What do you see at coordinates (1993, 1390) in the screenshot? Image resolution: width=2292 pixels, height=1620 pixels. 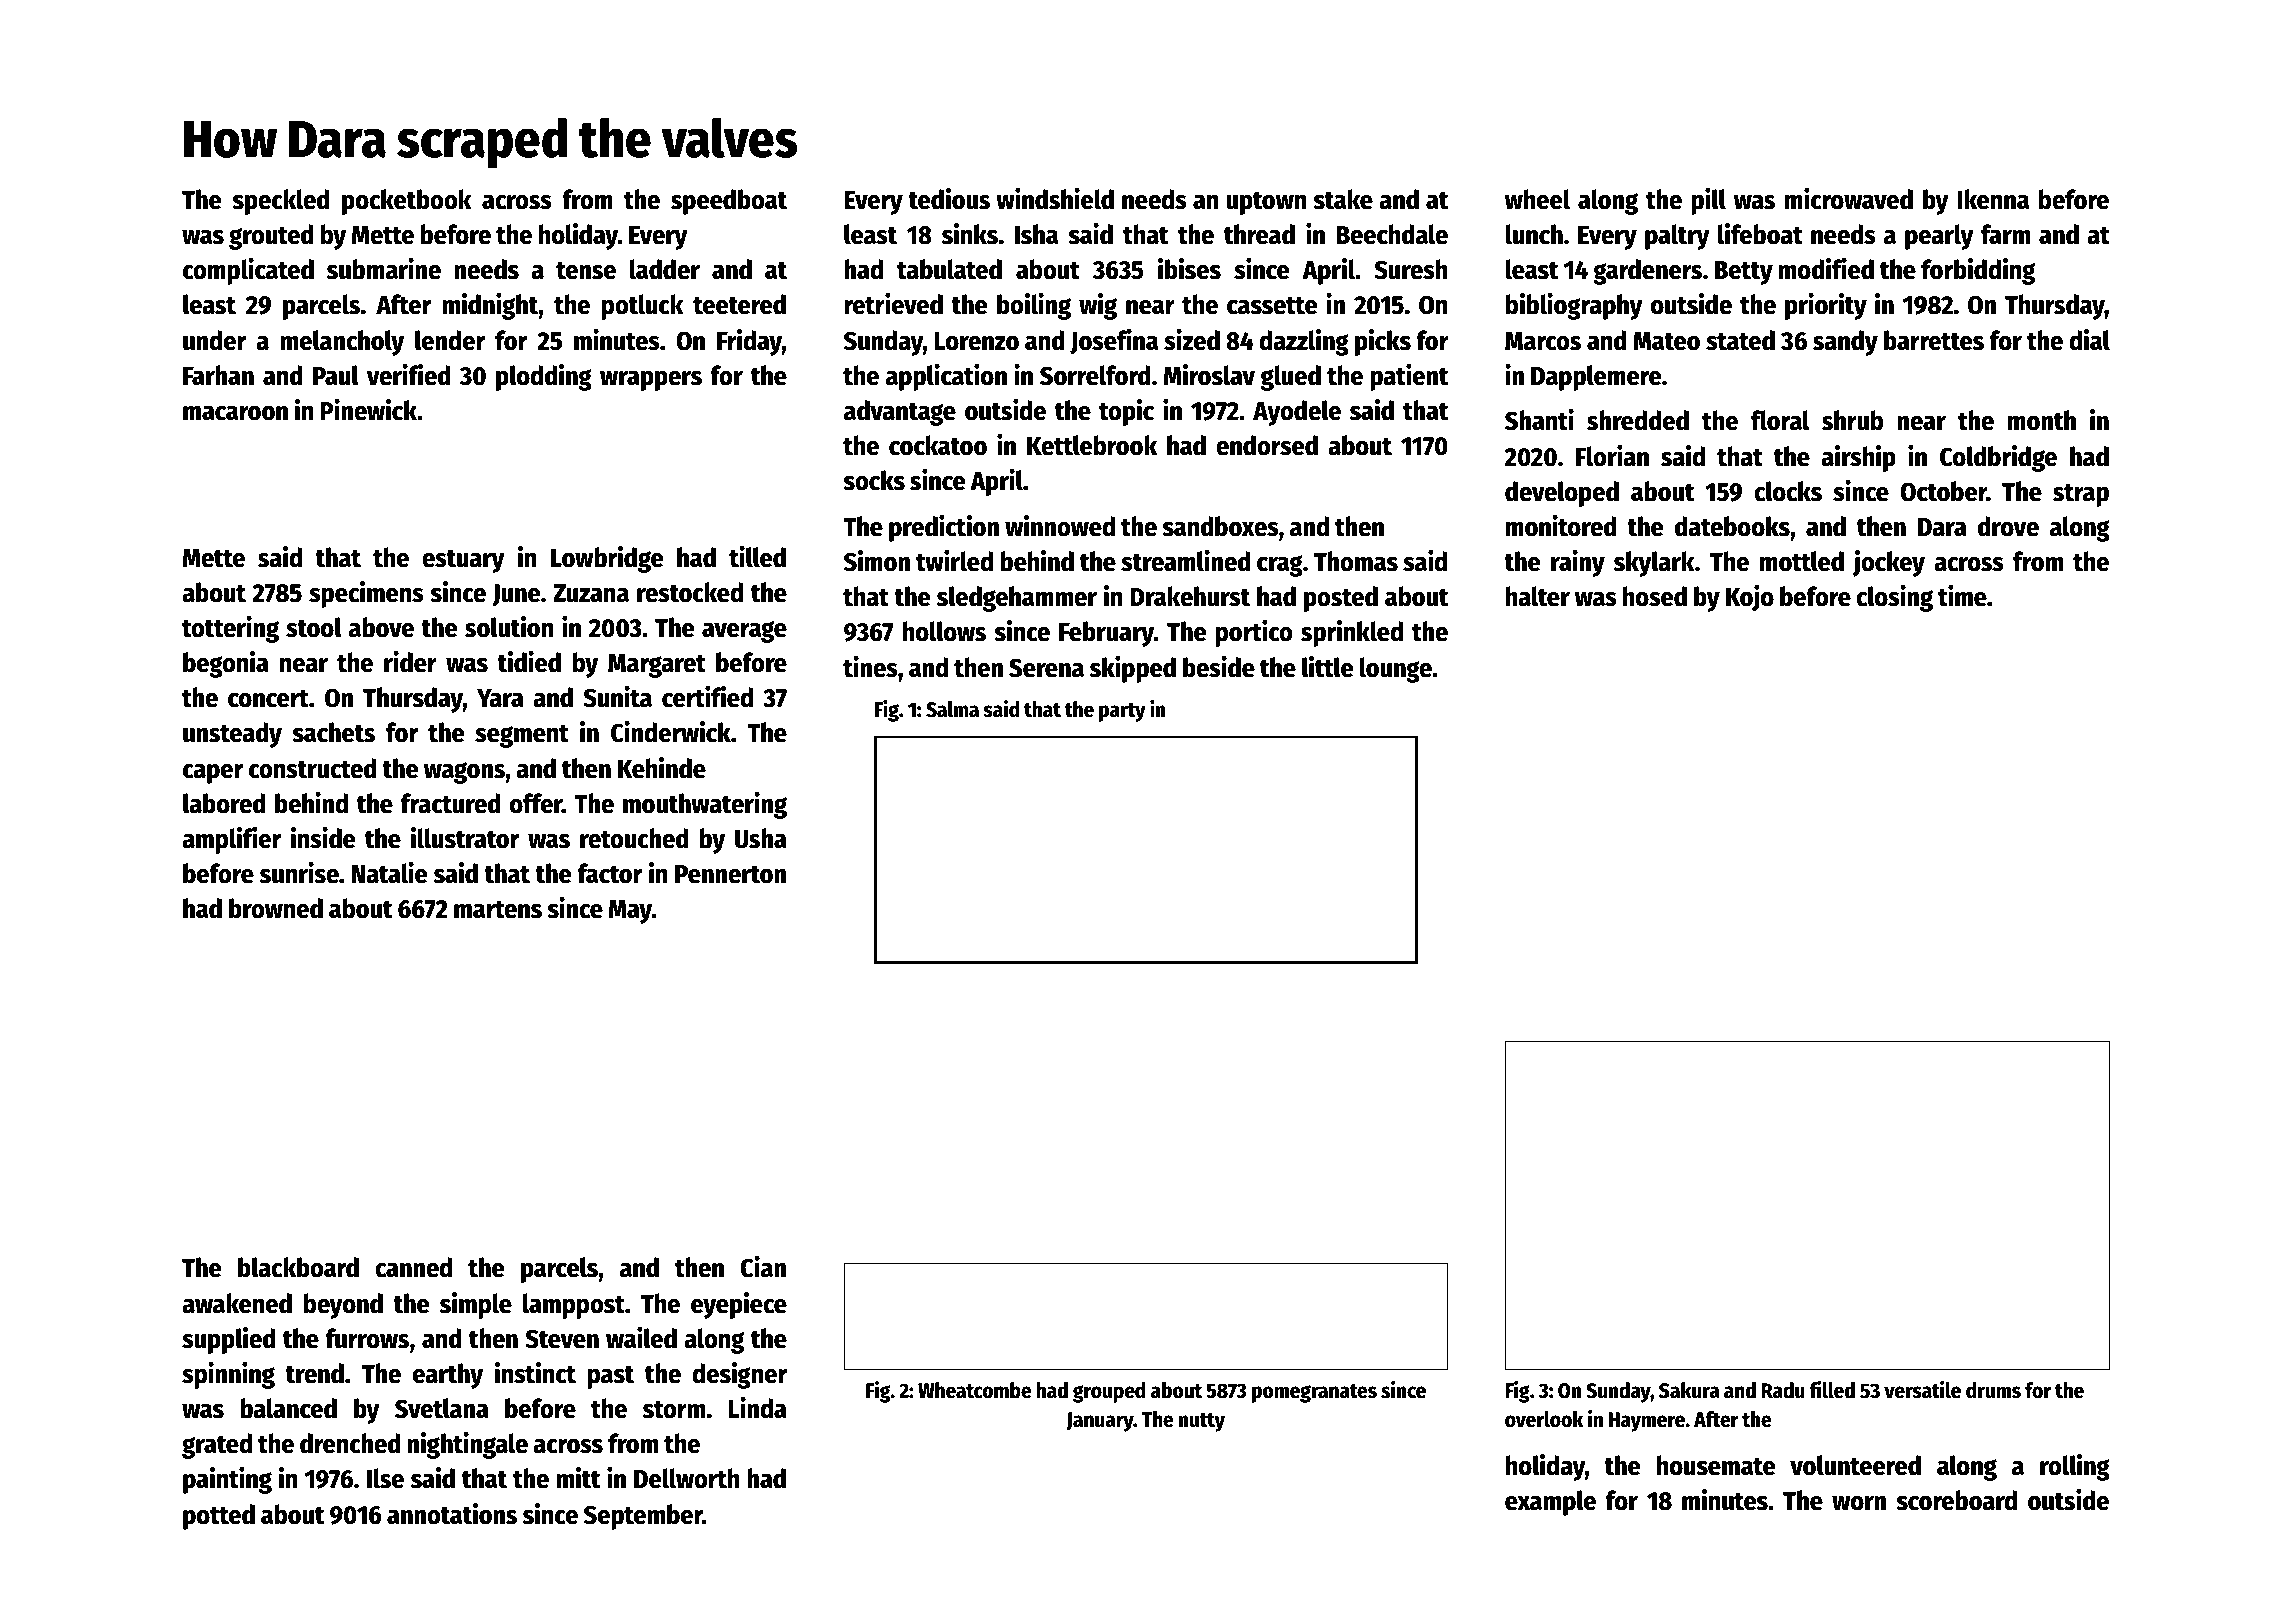 I see `drums` at bounding box center [1993, 1390].
